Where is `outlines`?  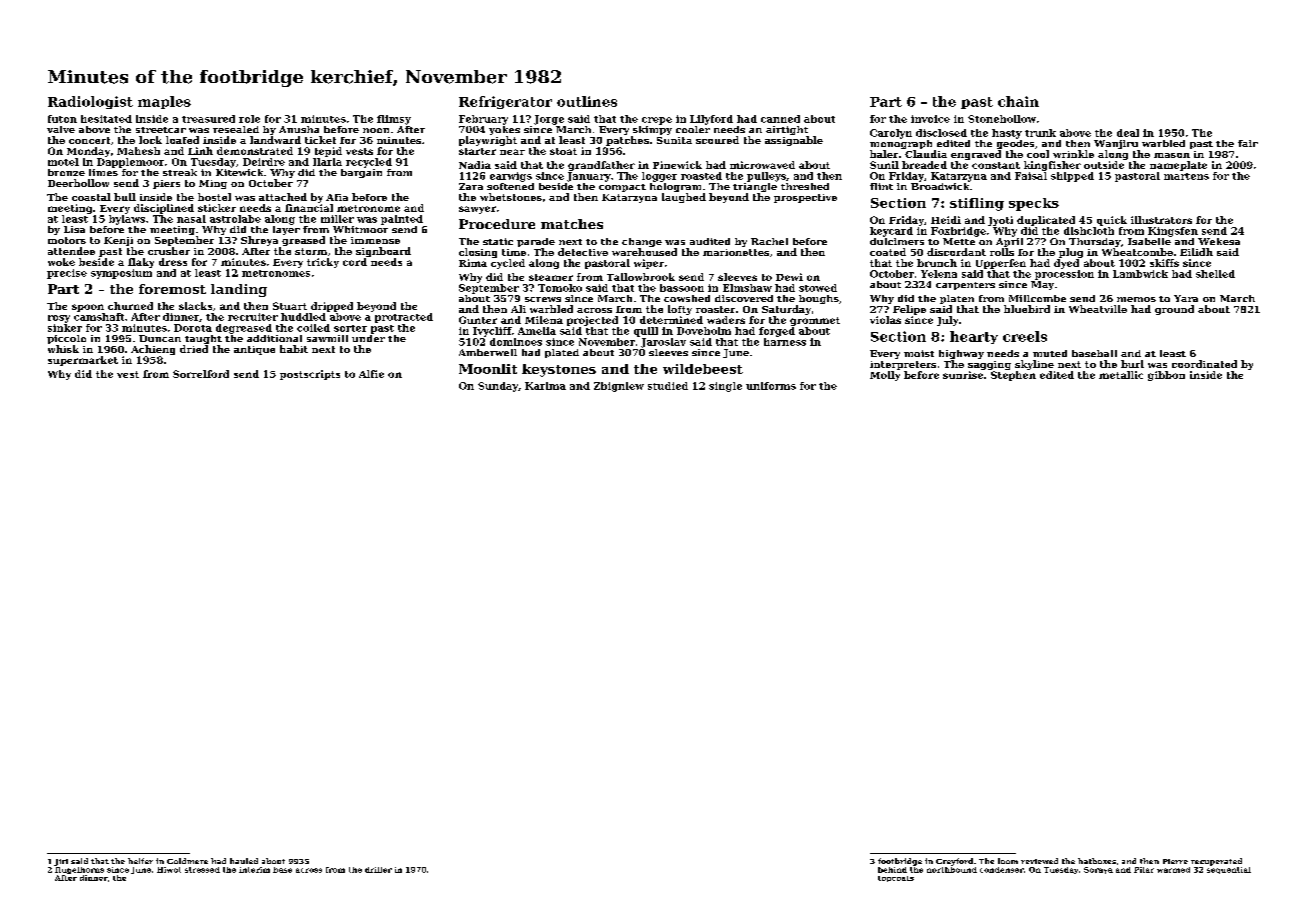 outlines is located at coordinates (587, 101).
